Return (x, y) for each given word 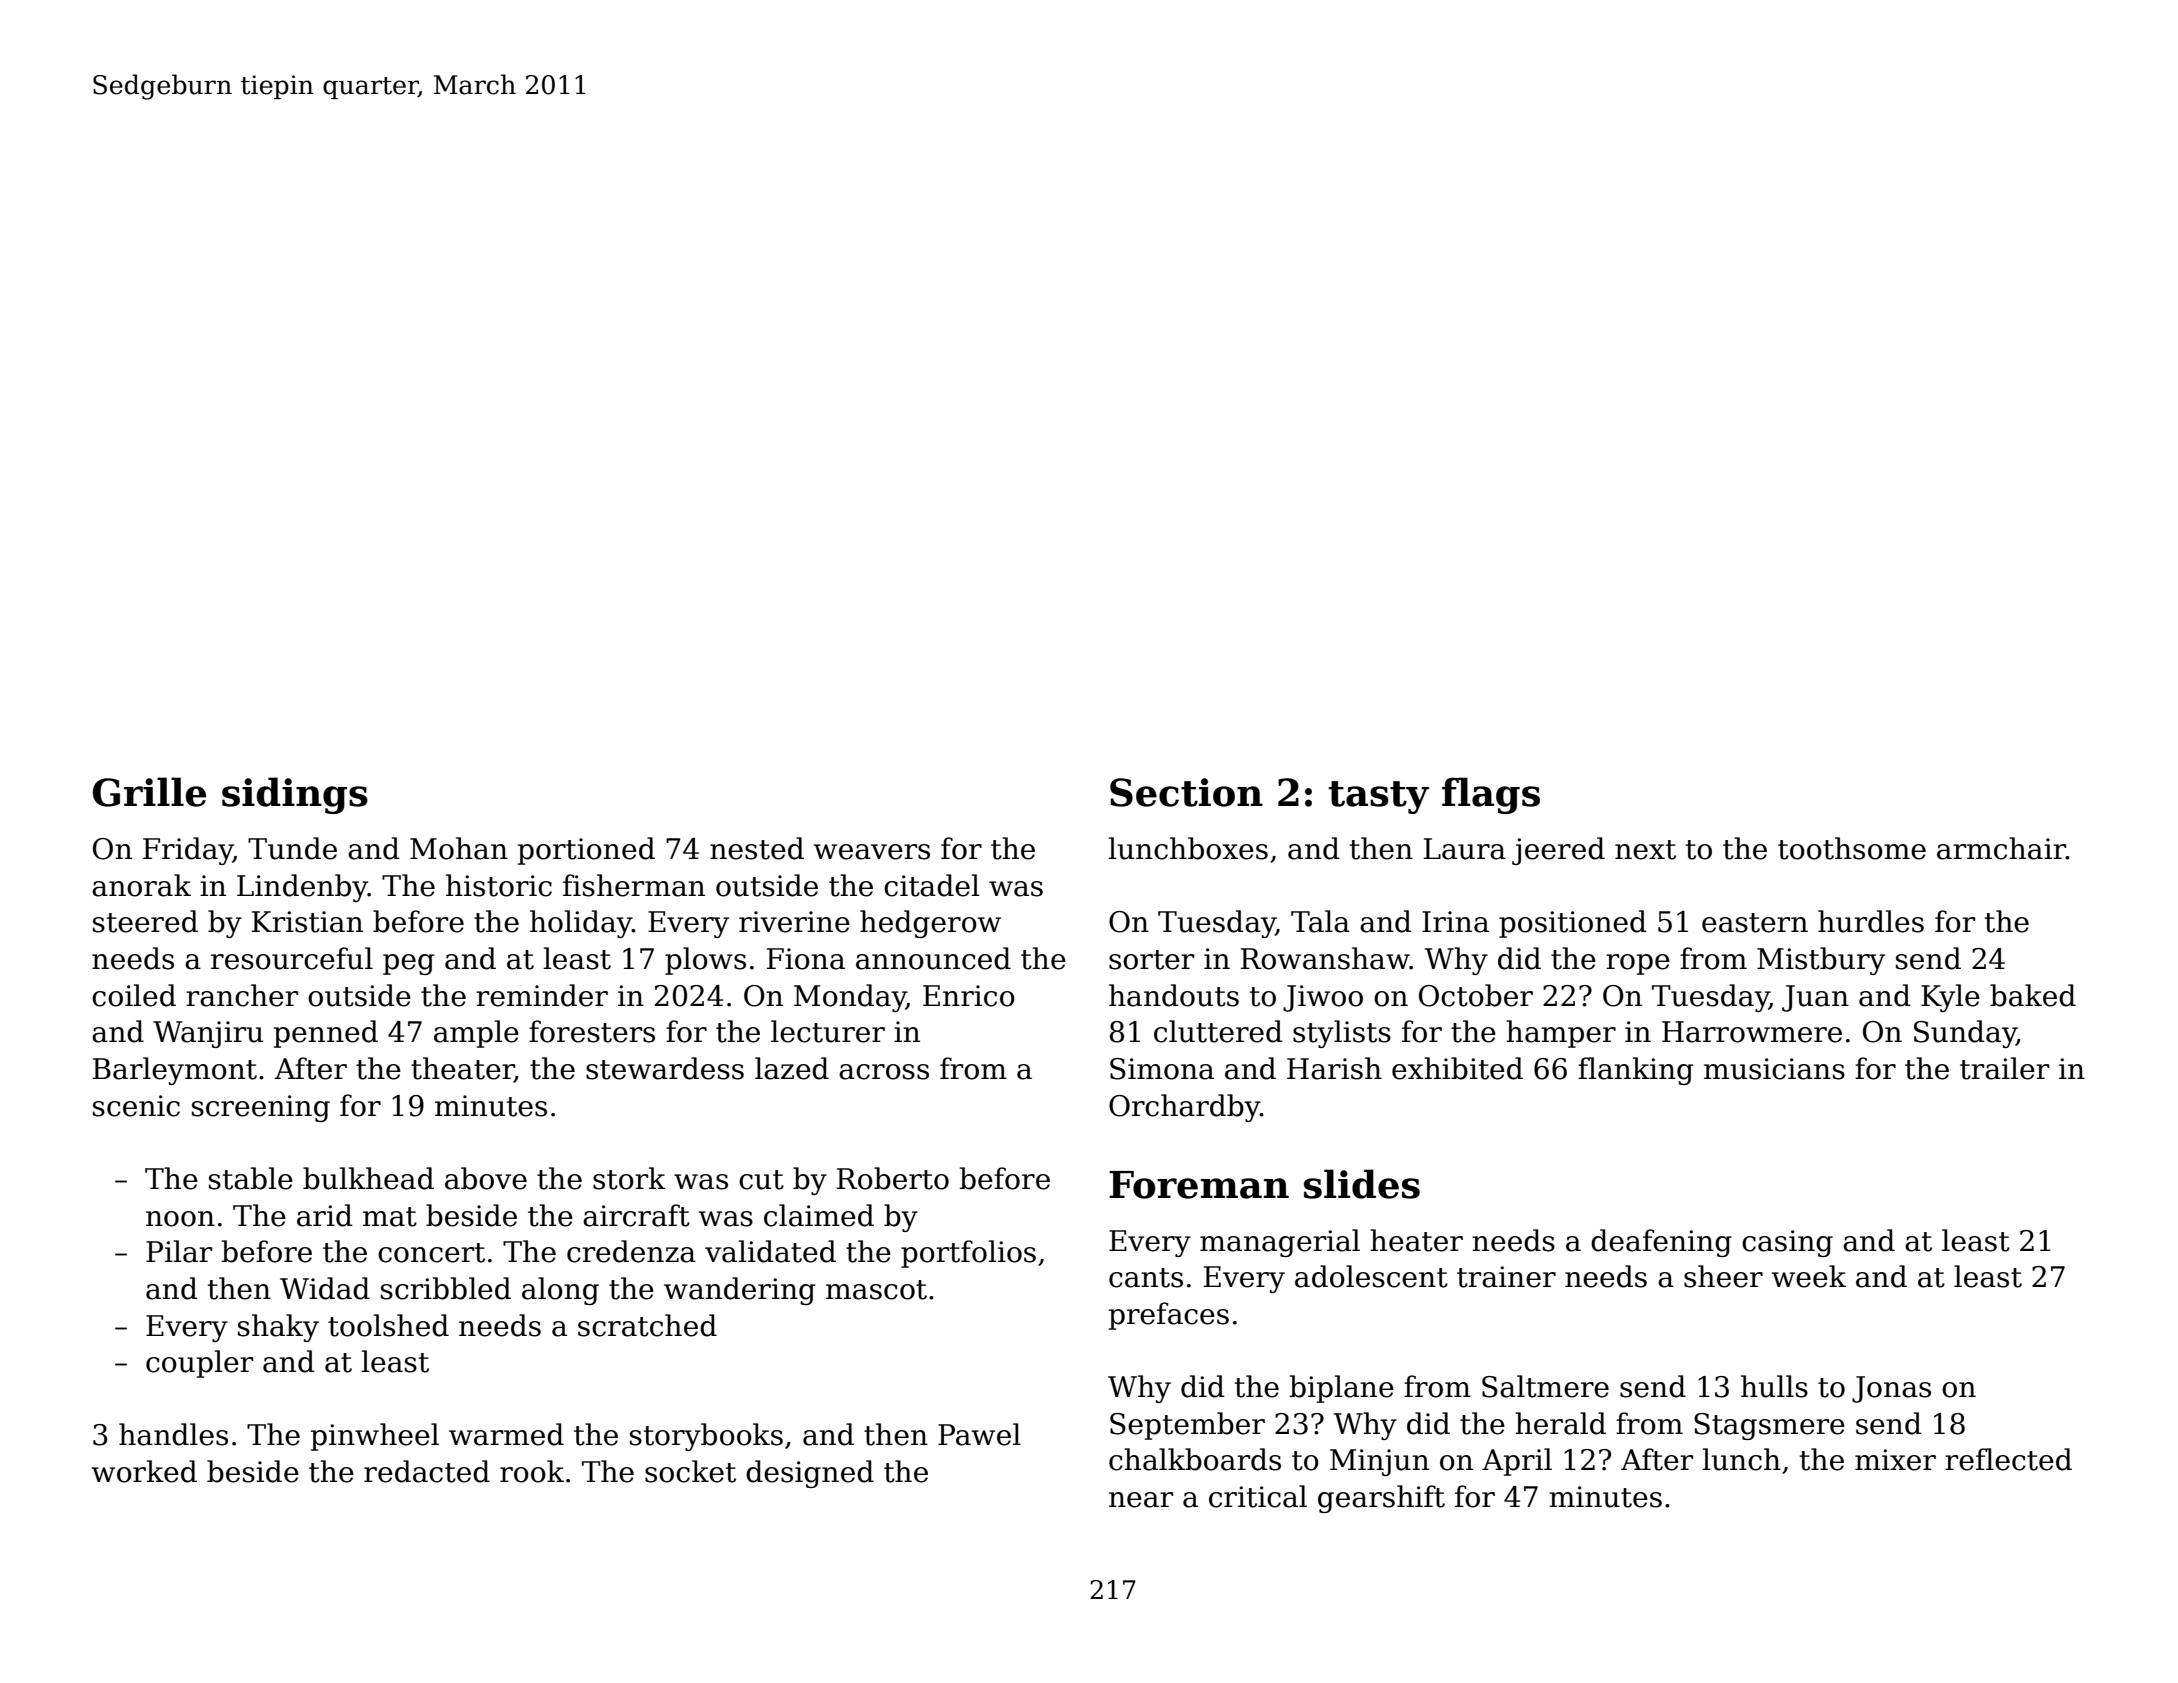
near (1141, 1500)
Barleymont (175, 1071)
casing (1787, 1243)
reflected (2008, 1459)
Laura (1465, 849)
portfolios (968, 1254)
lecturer (828, 1031)
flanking (1635, 1071)
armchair (2001, 848)
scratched (647, 1325)
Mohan (459, 848)
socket (690, 1471)
